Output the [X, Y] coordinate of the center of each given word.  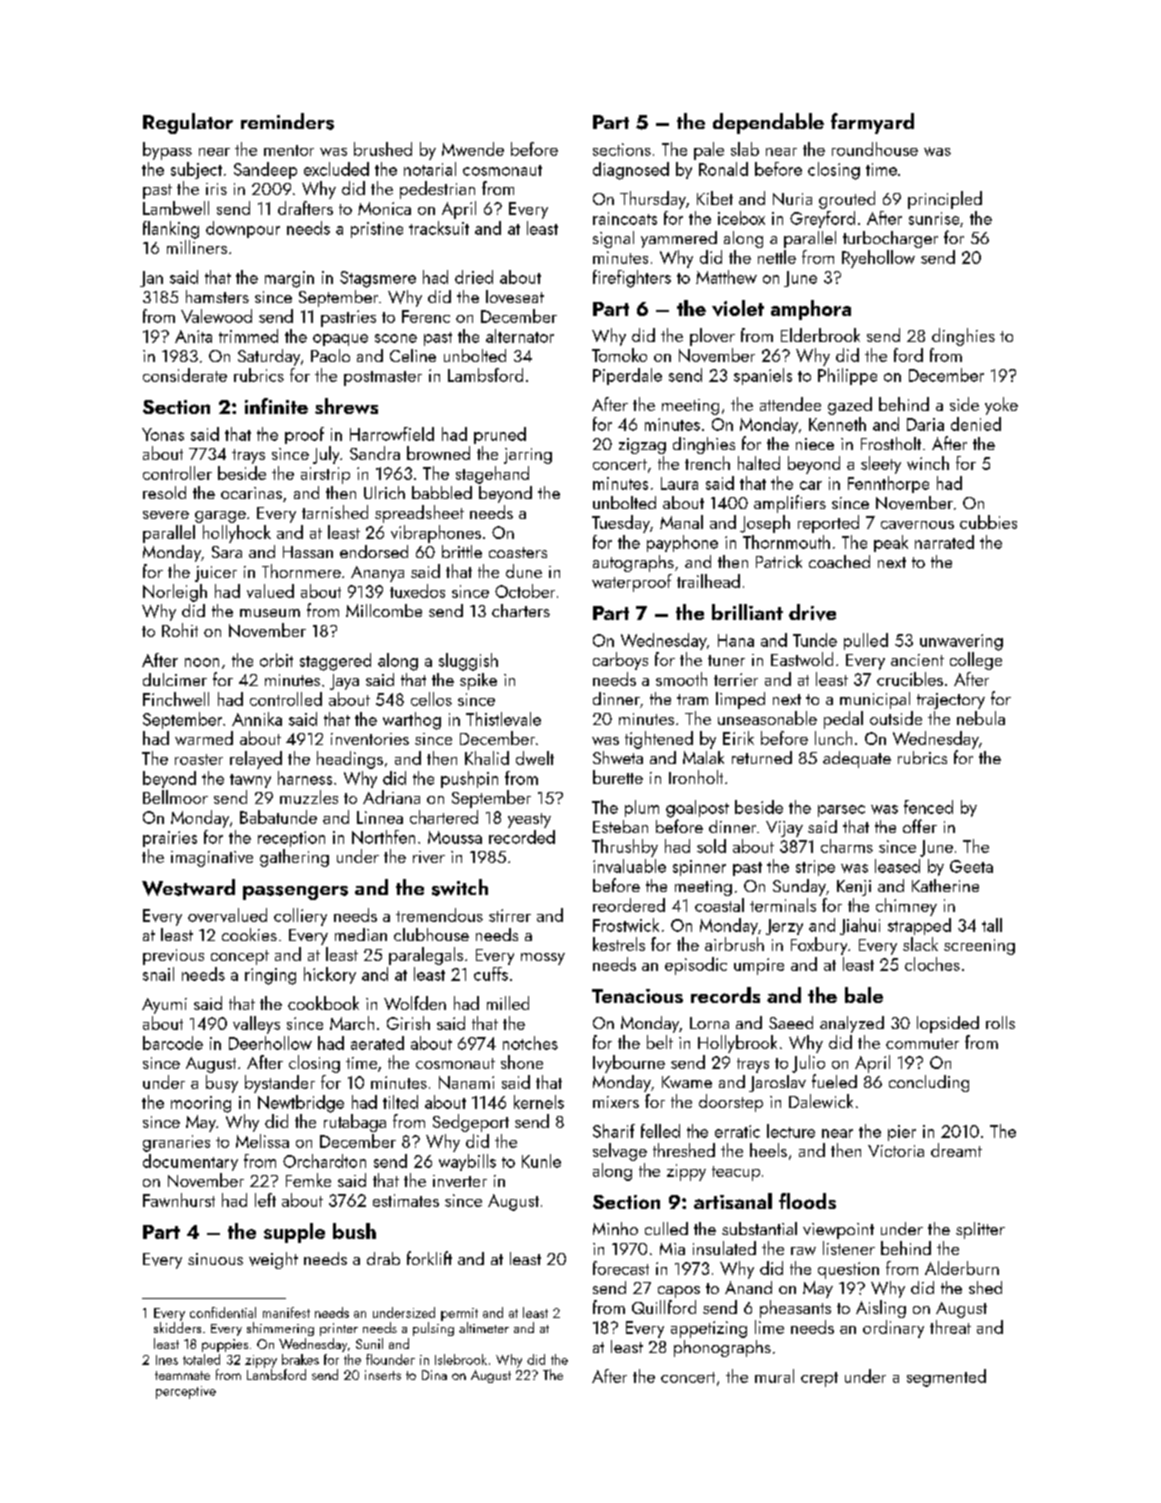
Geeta [971, 866]
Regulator [188, 123]
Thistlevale [503, 719]
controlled [286, 699]
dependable [768, 123]
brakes [300, 1359]
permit [459, 1314]
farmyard [872, 123]
